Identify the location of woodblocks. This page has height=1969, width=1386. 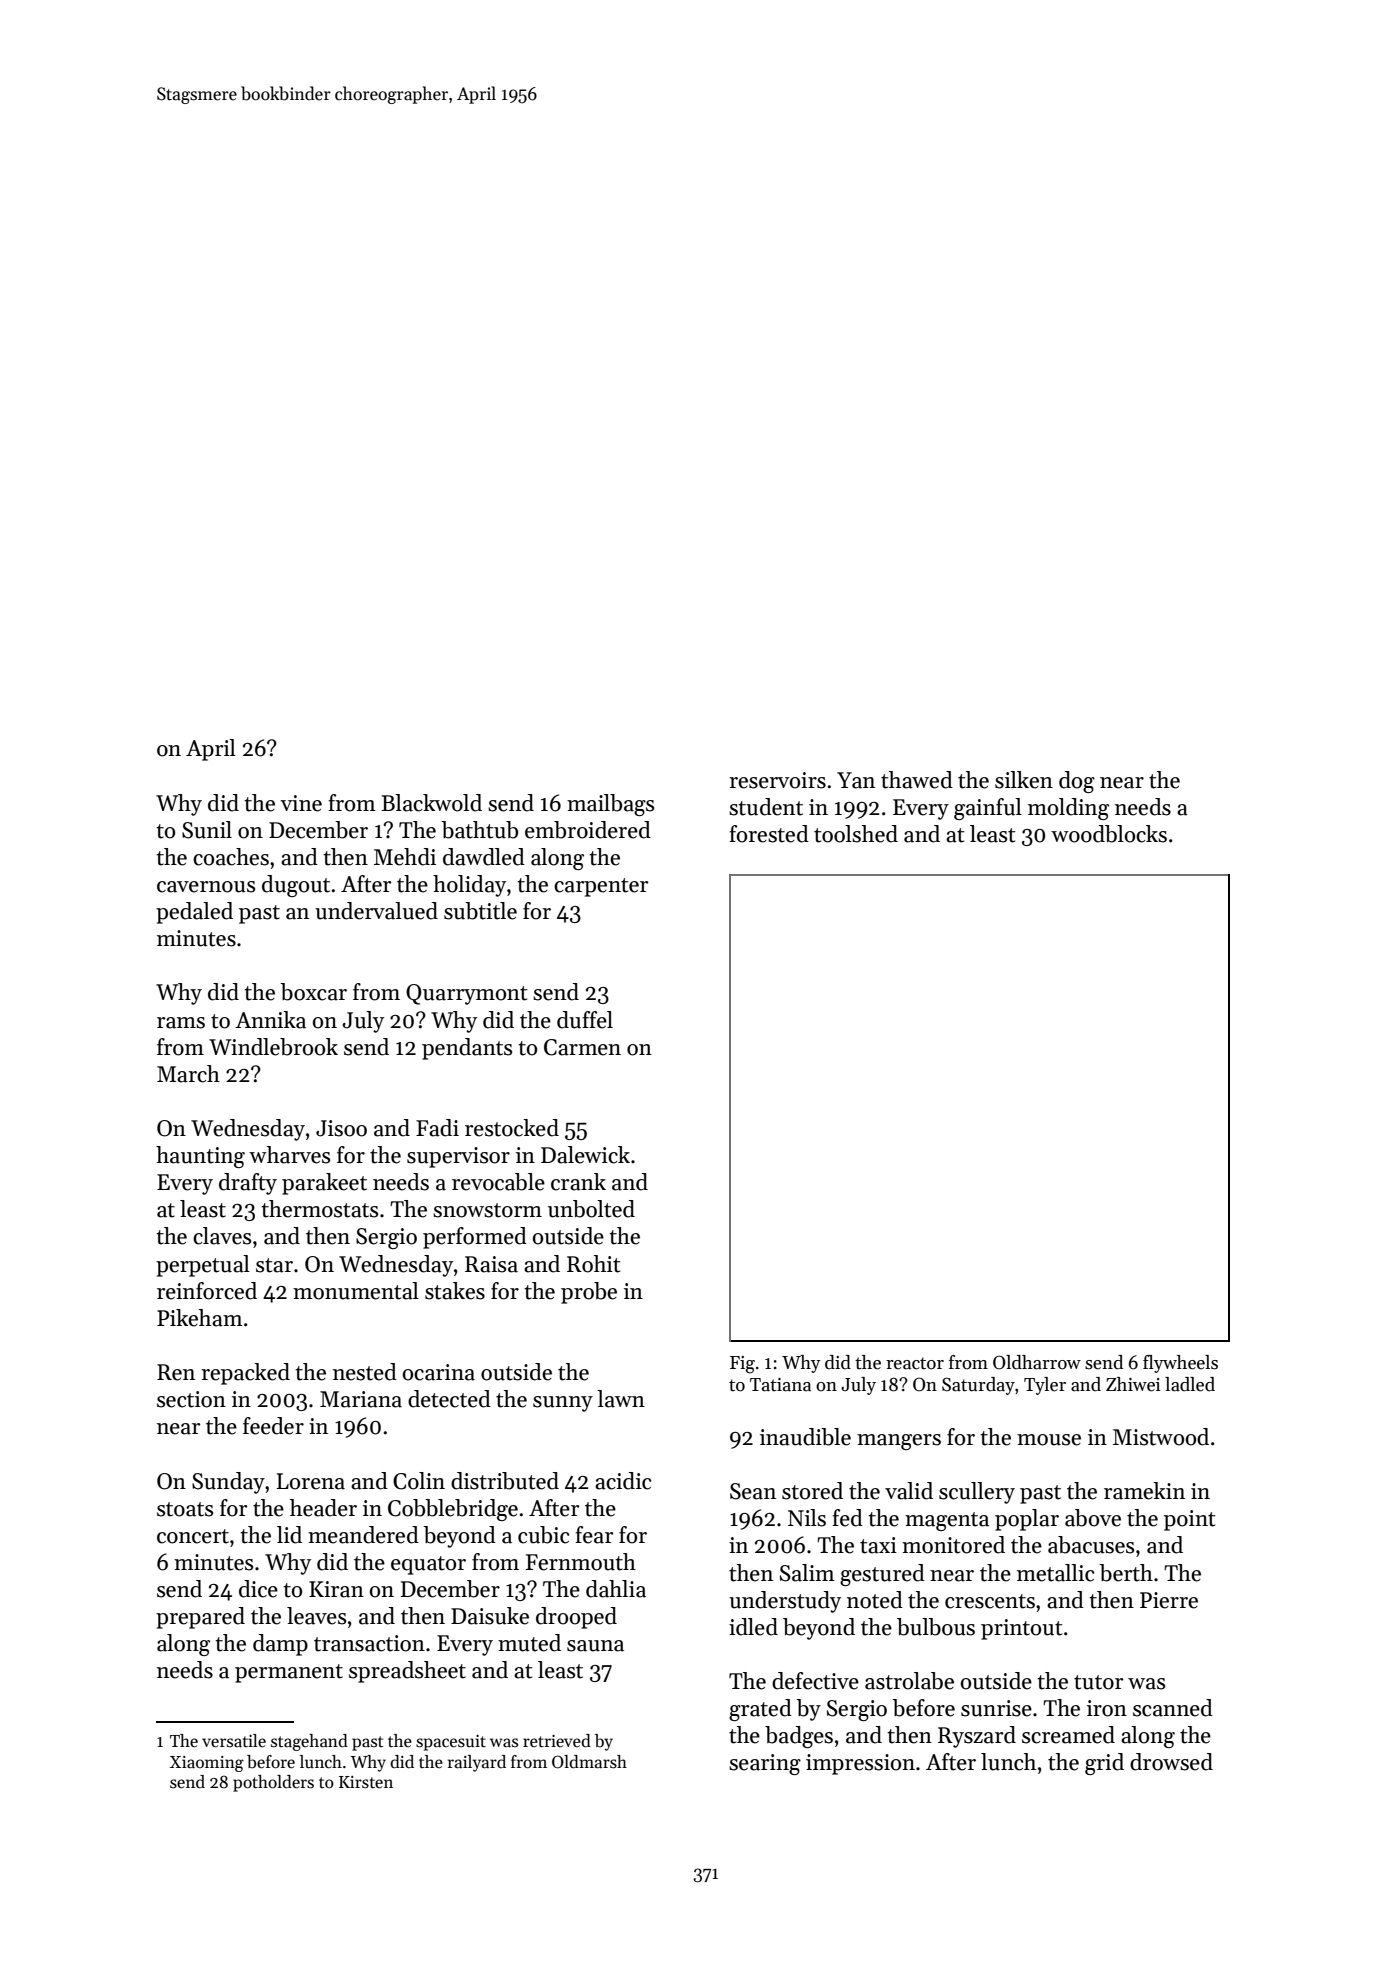
(1109, 834).
